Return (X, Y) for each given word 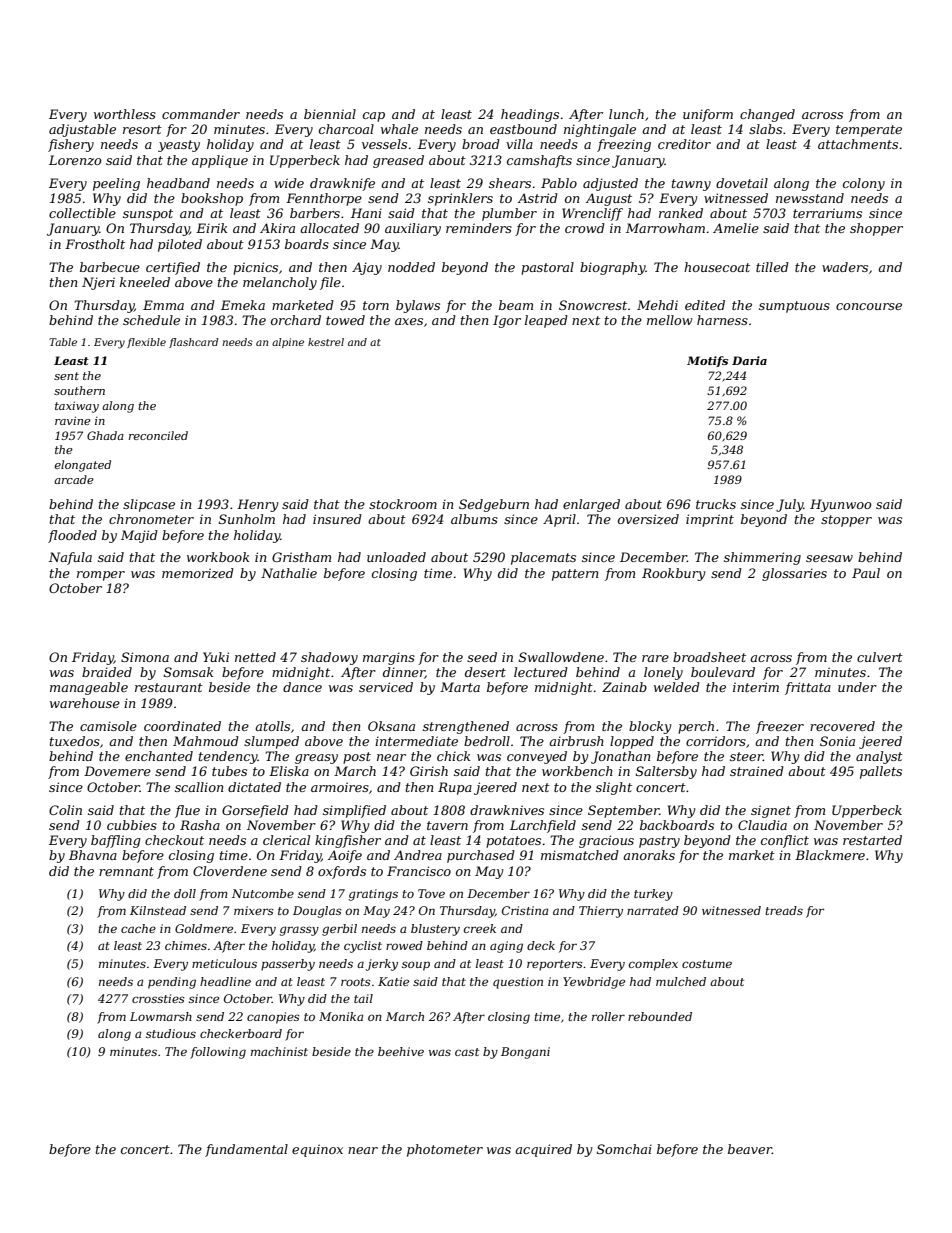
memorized (198, 573)
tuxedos (75, 741)
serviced (386, 687)
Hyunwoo (840, 505)
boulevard (723, 672)
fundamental (246, 1150)
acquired (543, 1150)
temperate (869, 131)
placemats (543, 558)
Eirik (212, 228)
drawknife (342, 184)
